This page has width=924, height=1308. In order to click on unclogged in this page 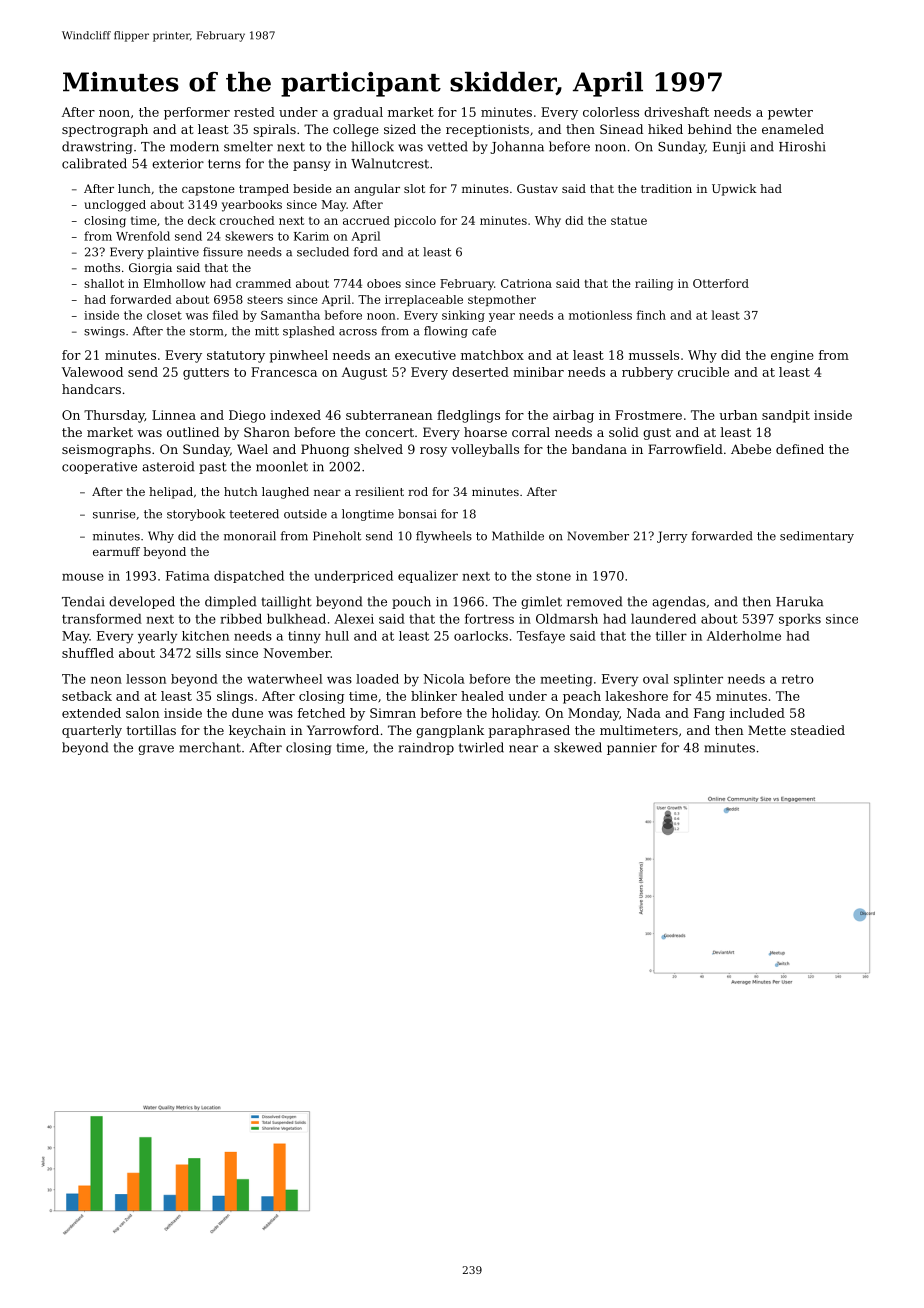, I will do `click(115, 206)`.
